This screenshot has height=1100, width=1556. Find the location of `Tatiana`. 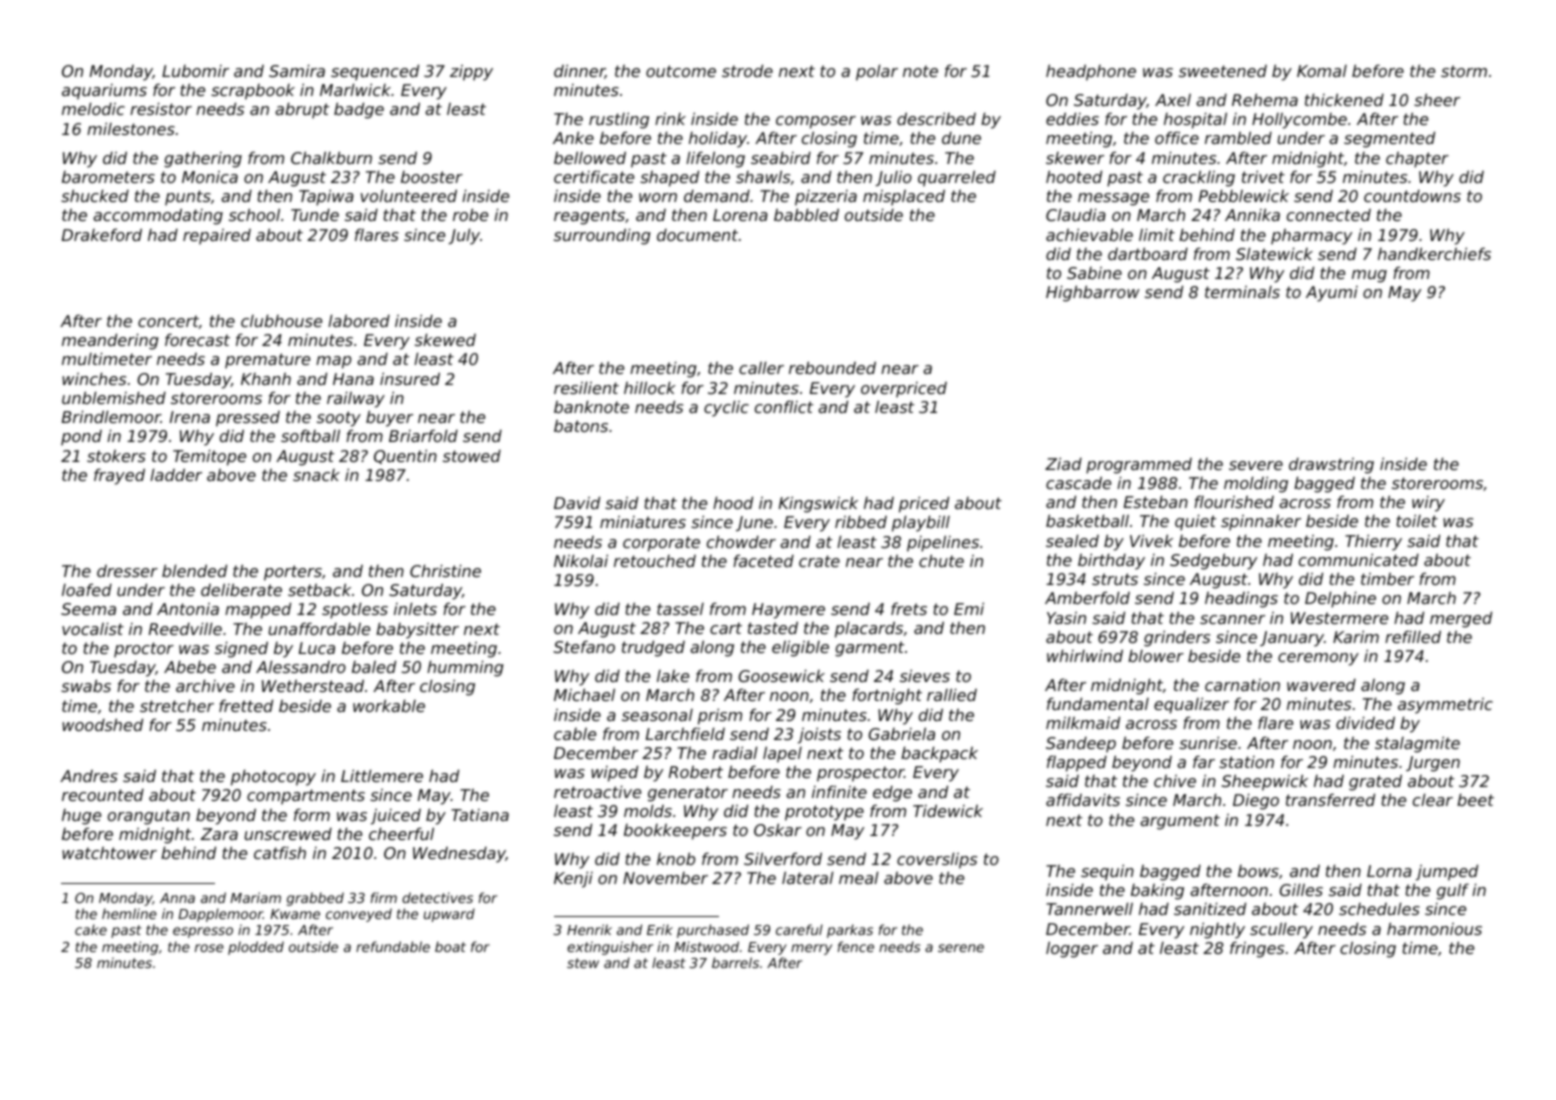

Tatiana is located at coordinates (480, 815).
